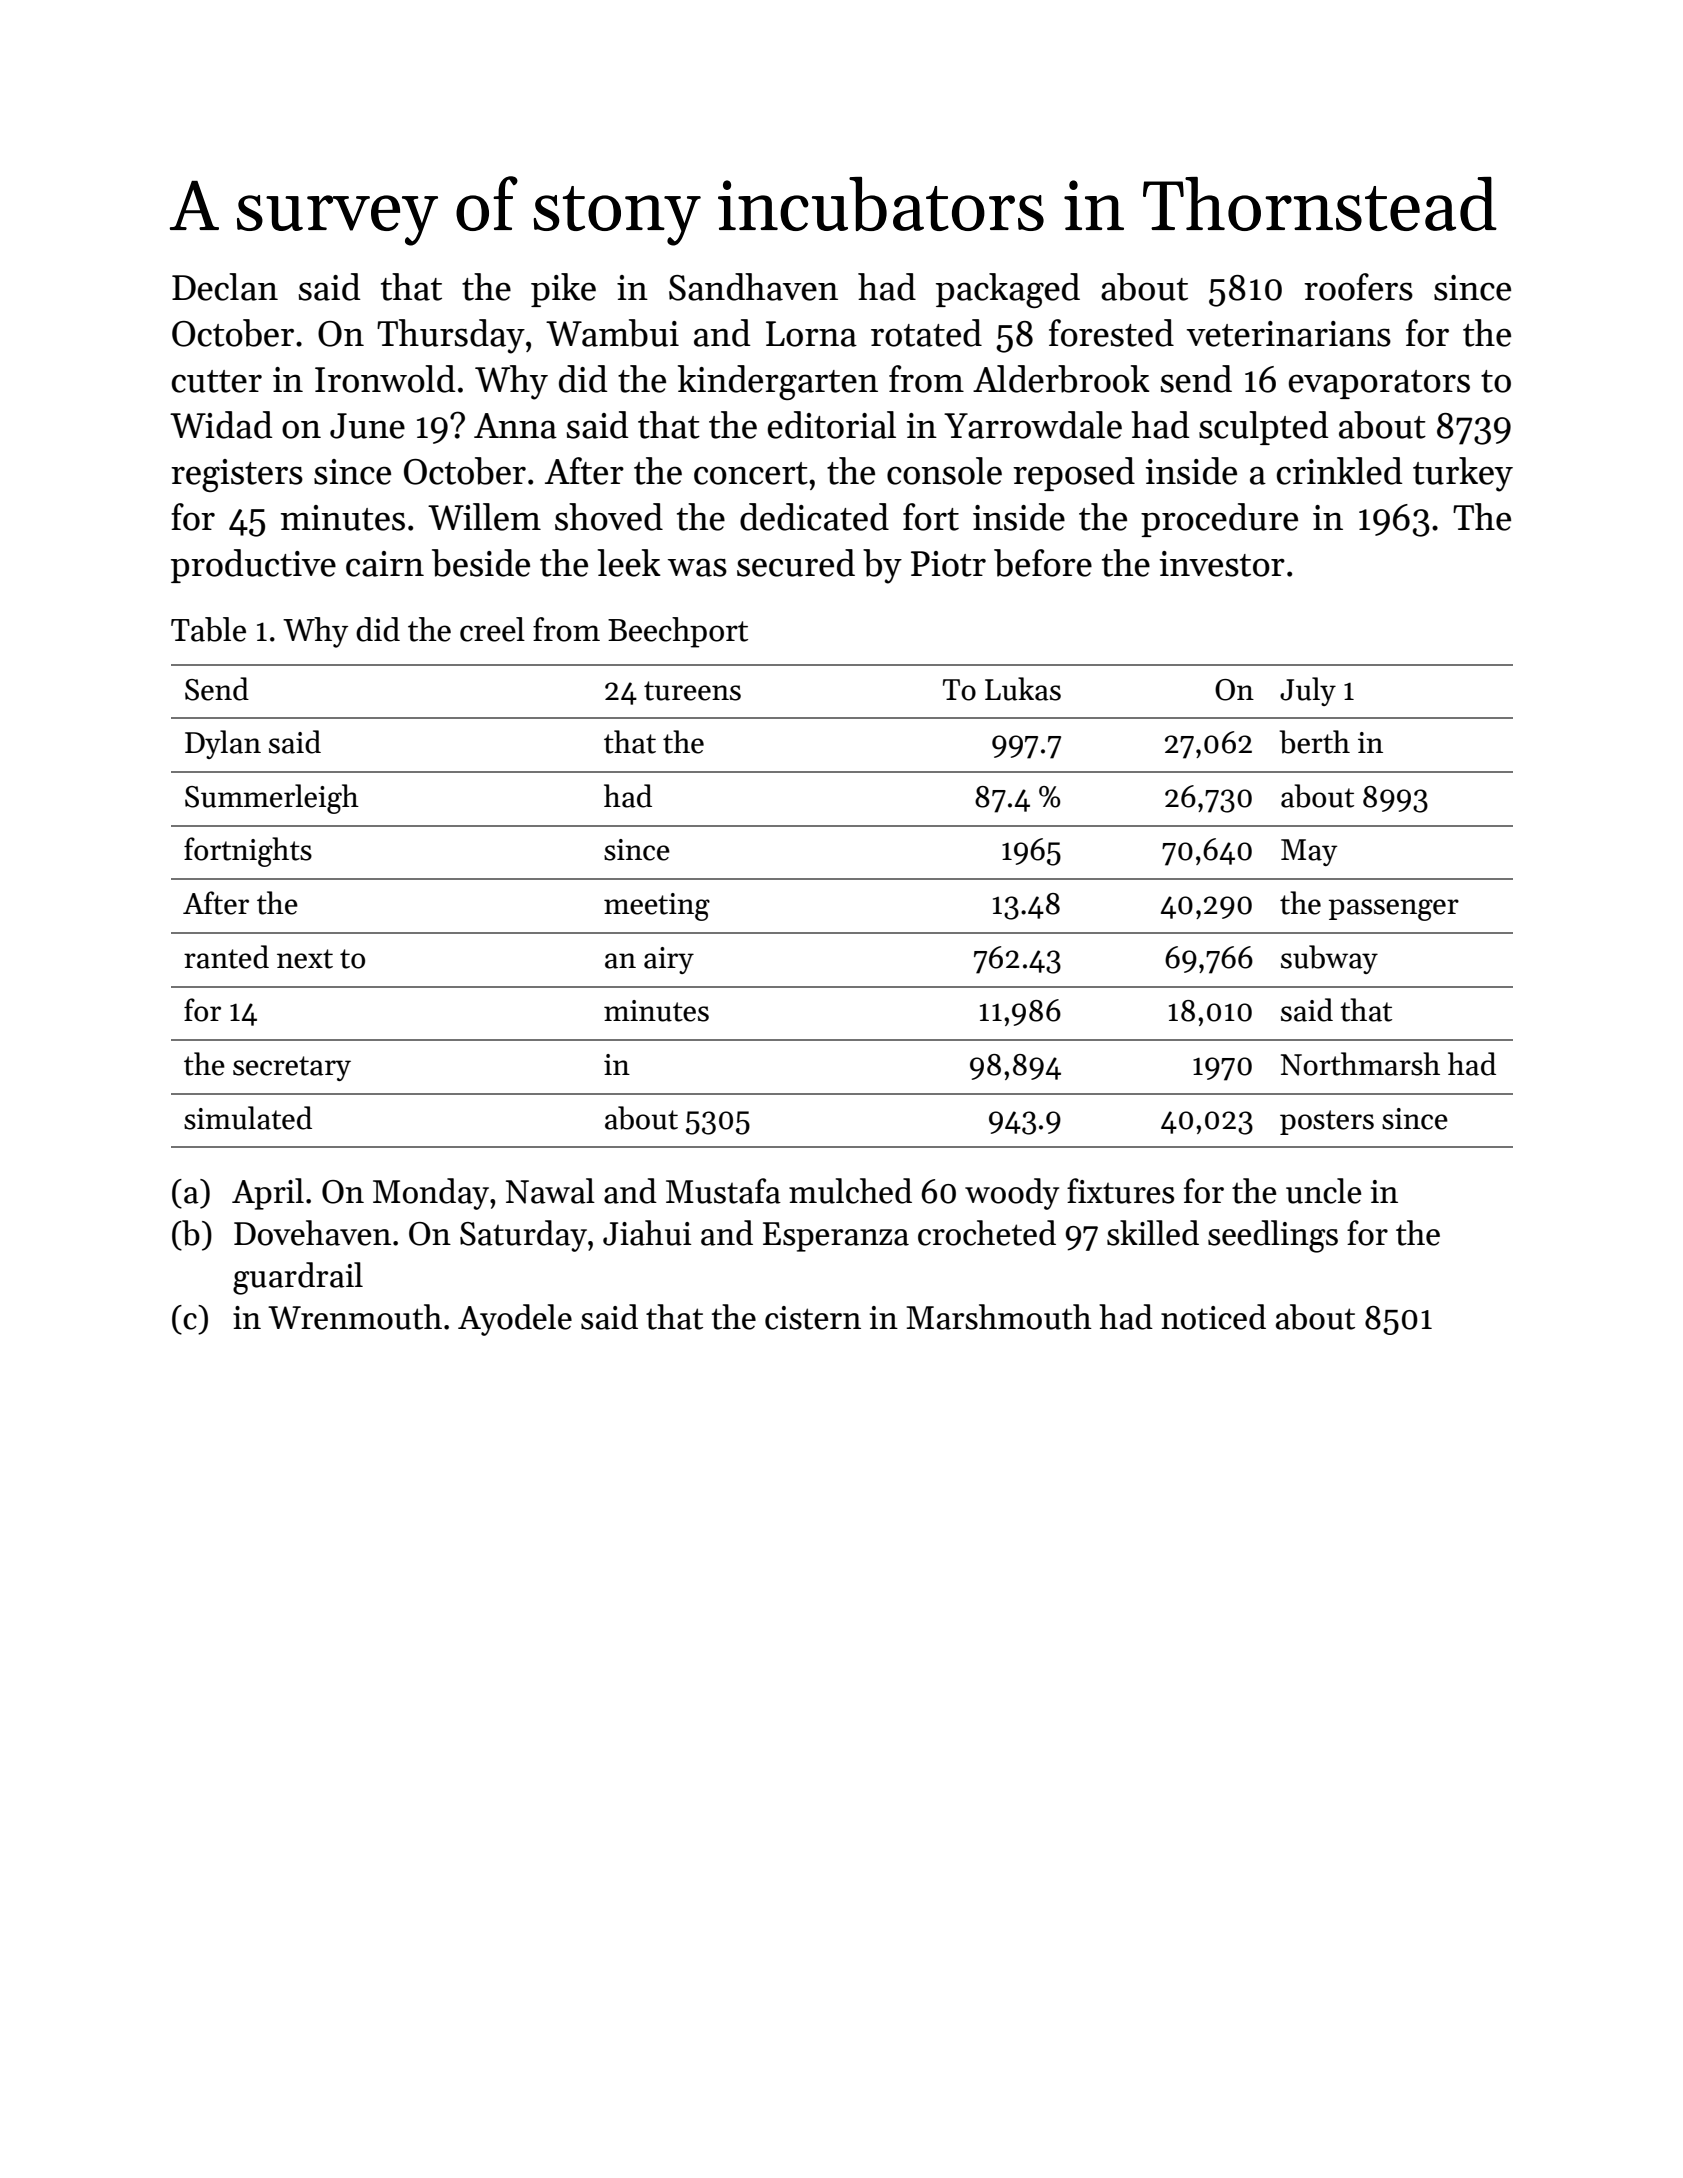 This image has height=2178, width=1683. What do you see at coordinates (657, 907) in the image?
I see `meeting` at bounding box center [657, 907].
